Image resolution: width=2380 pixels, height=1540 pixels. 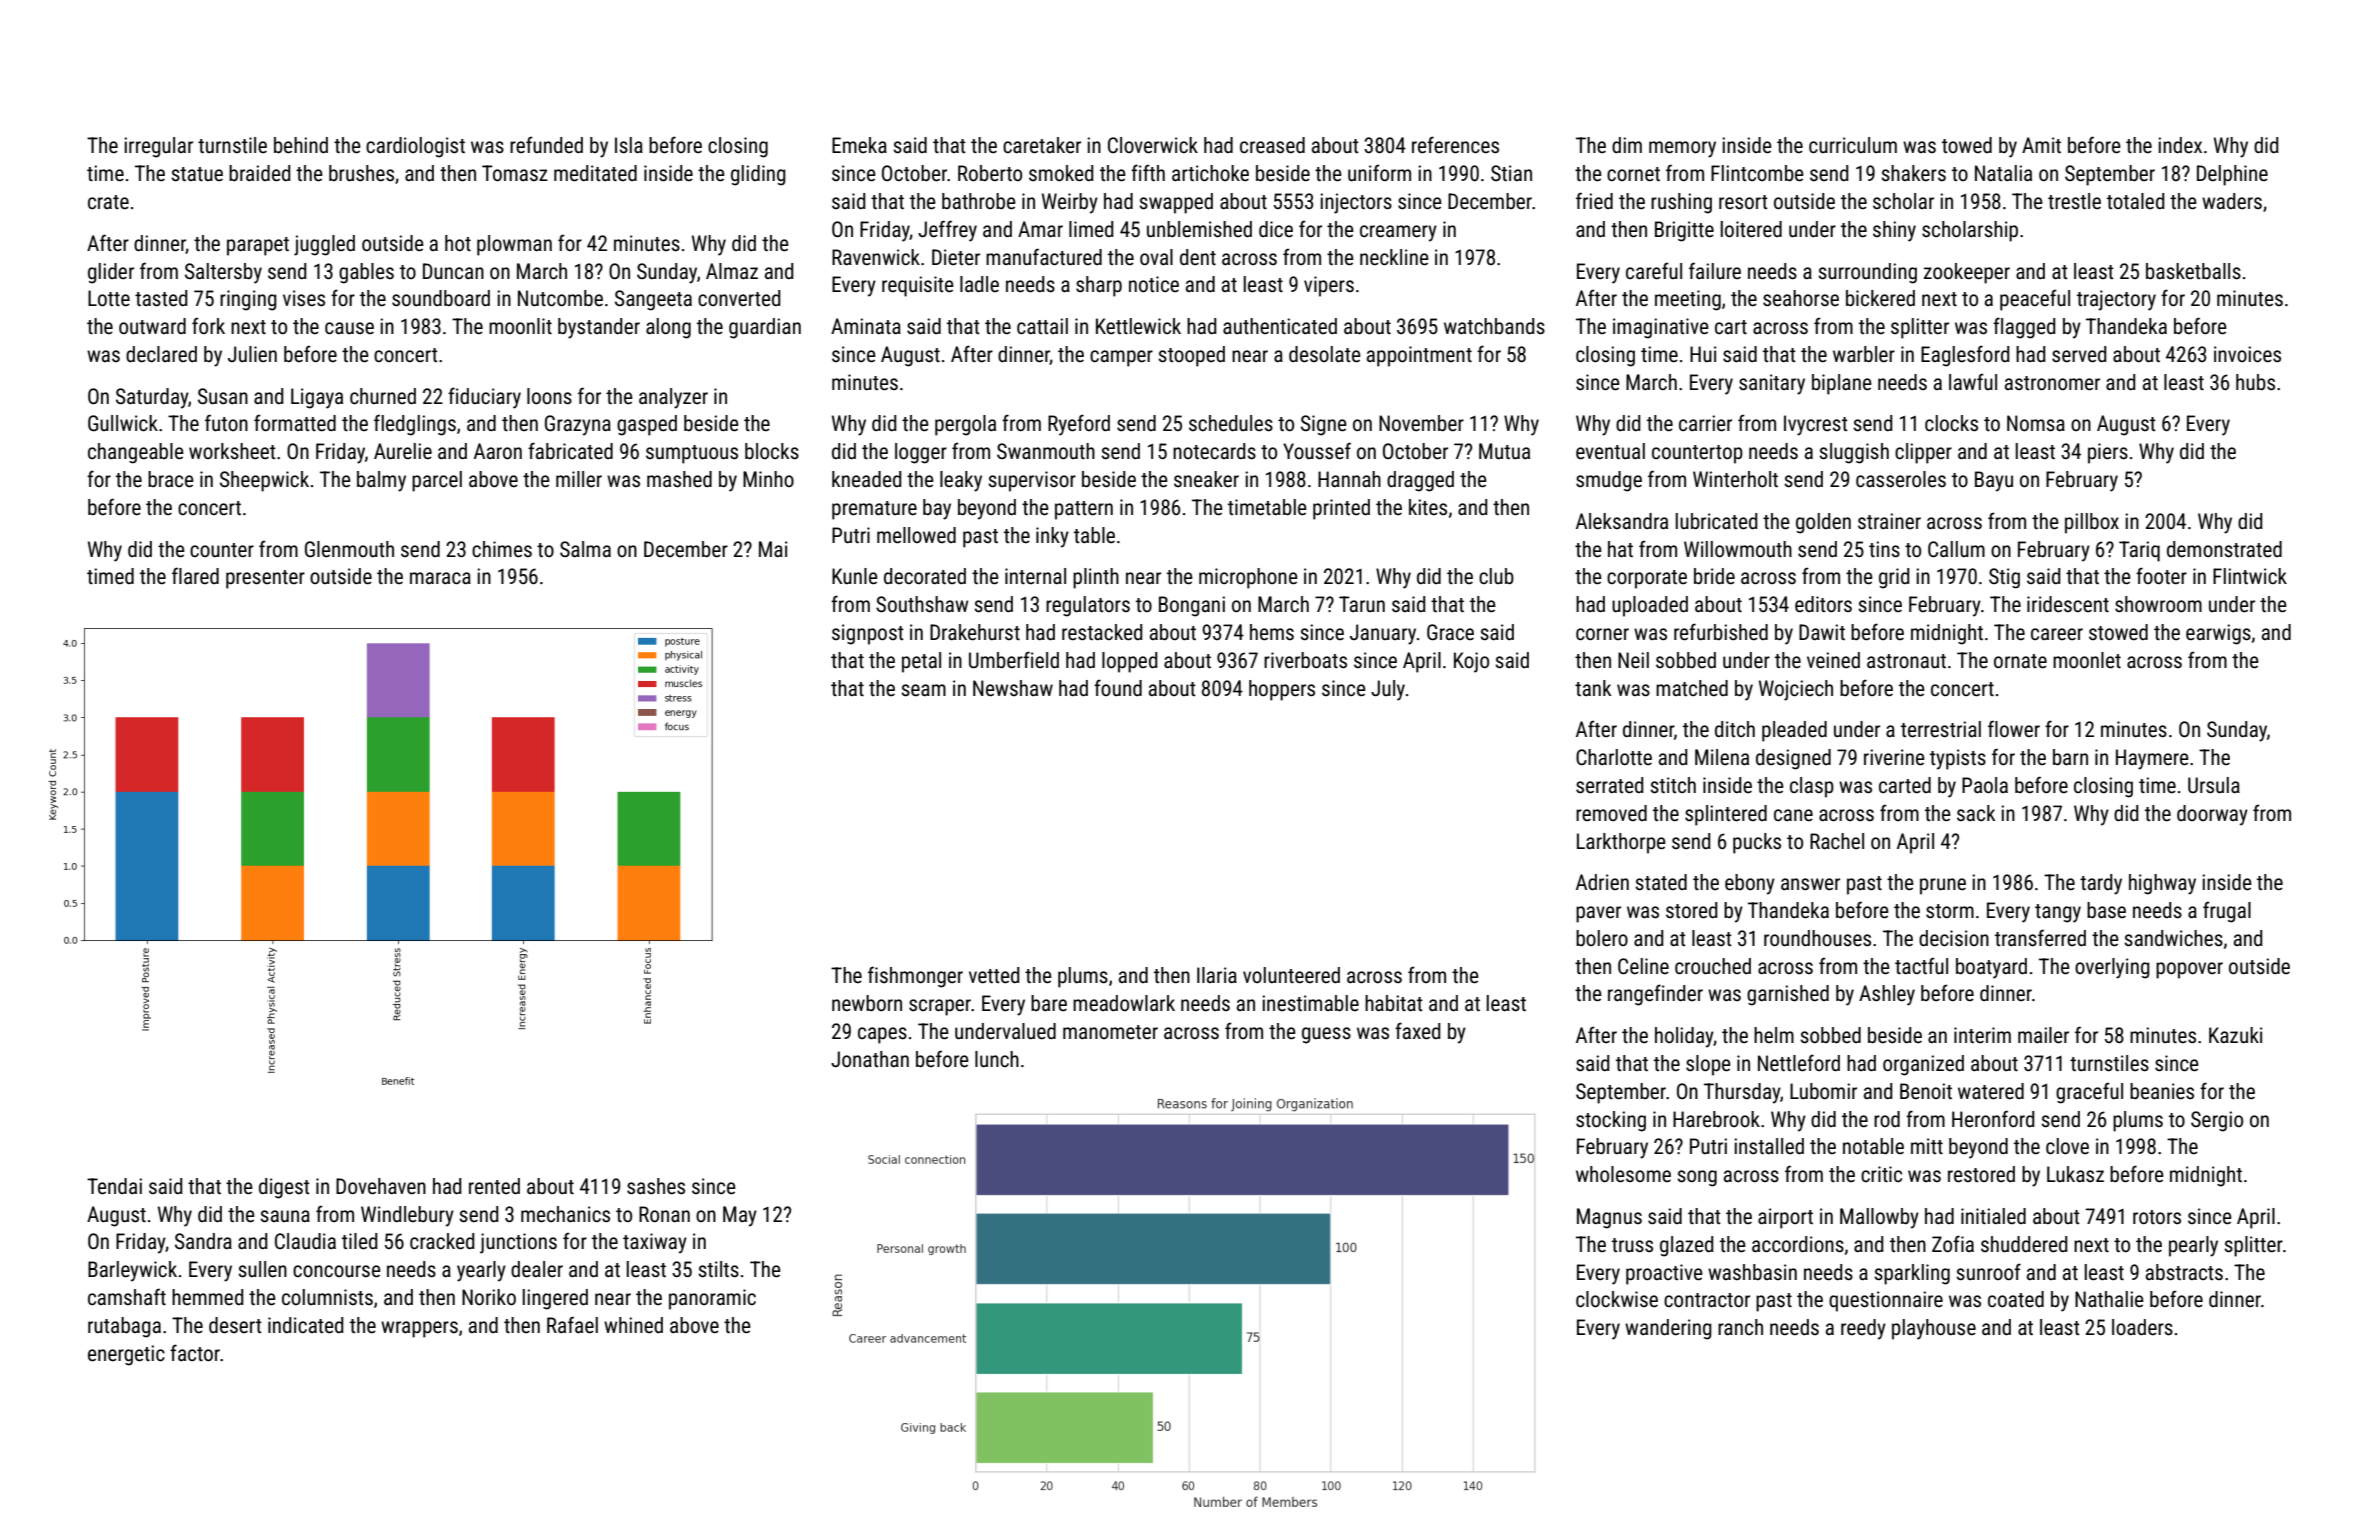 I want to click on Isla, so click(x=629, y=145).
